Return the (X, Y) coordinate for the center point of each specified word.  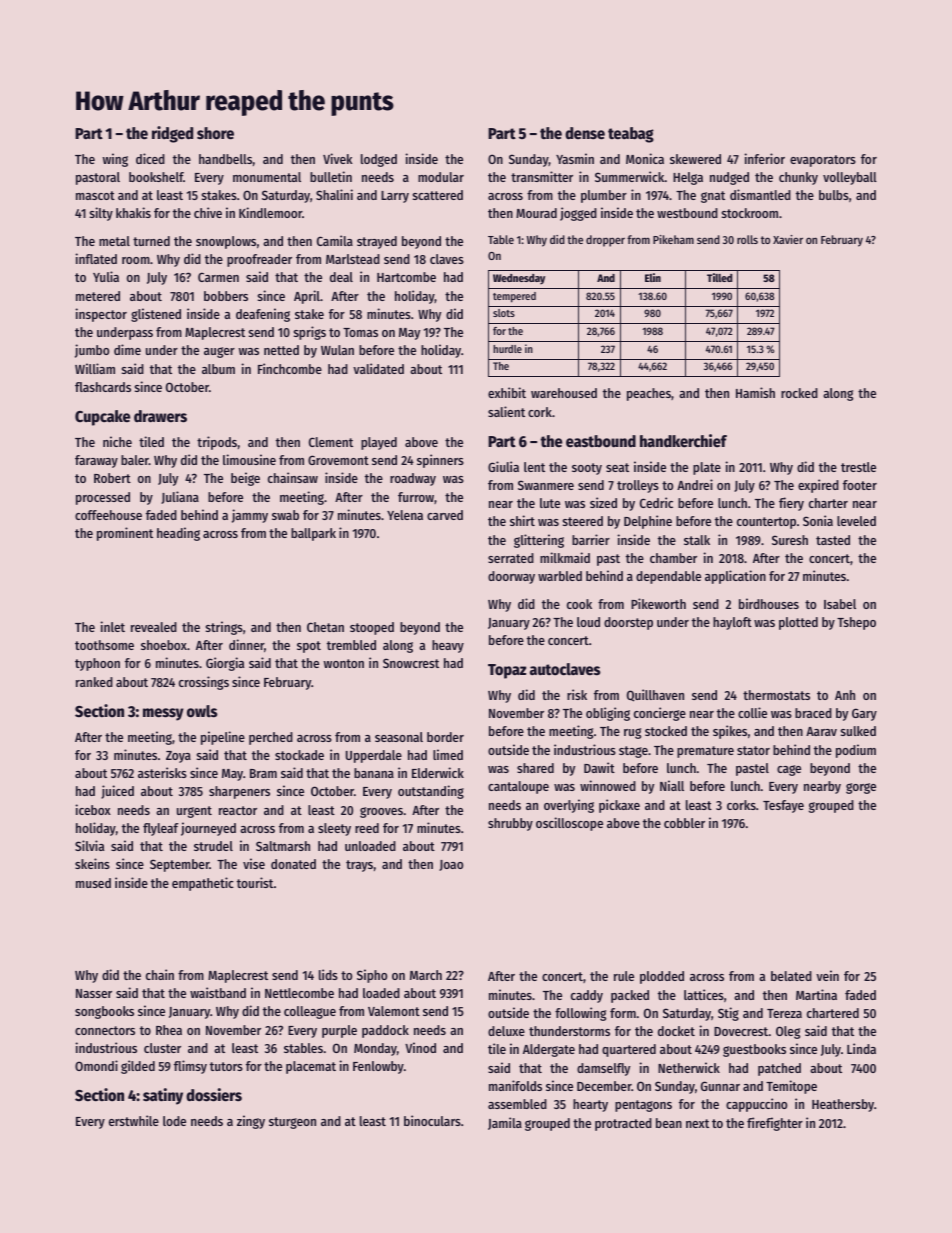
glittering (539, 541)
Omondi (96, 1065)
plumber (604, 196)
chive (208, 212)
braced (813, 713)
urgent (194, 812)
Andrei (695, 484)
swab (285, 515)
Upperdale (374, 756)
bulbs (834, 195)
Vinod (420, 1047)
